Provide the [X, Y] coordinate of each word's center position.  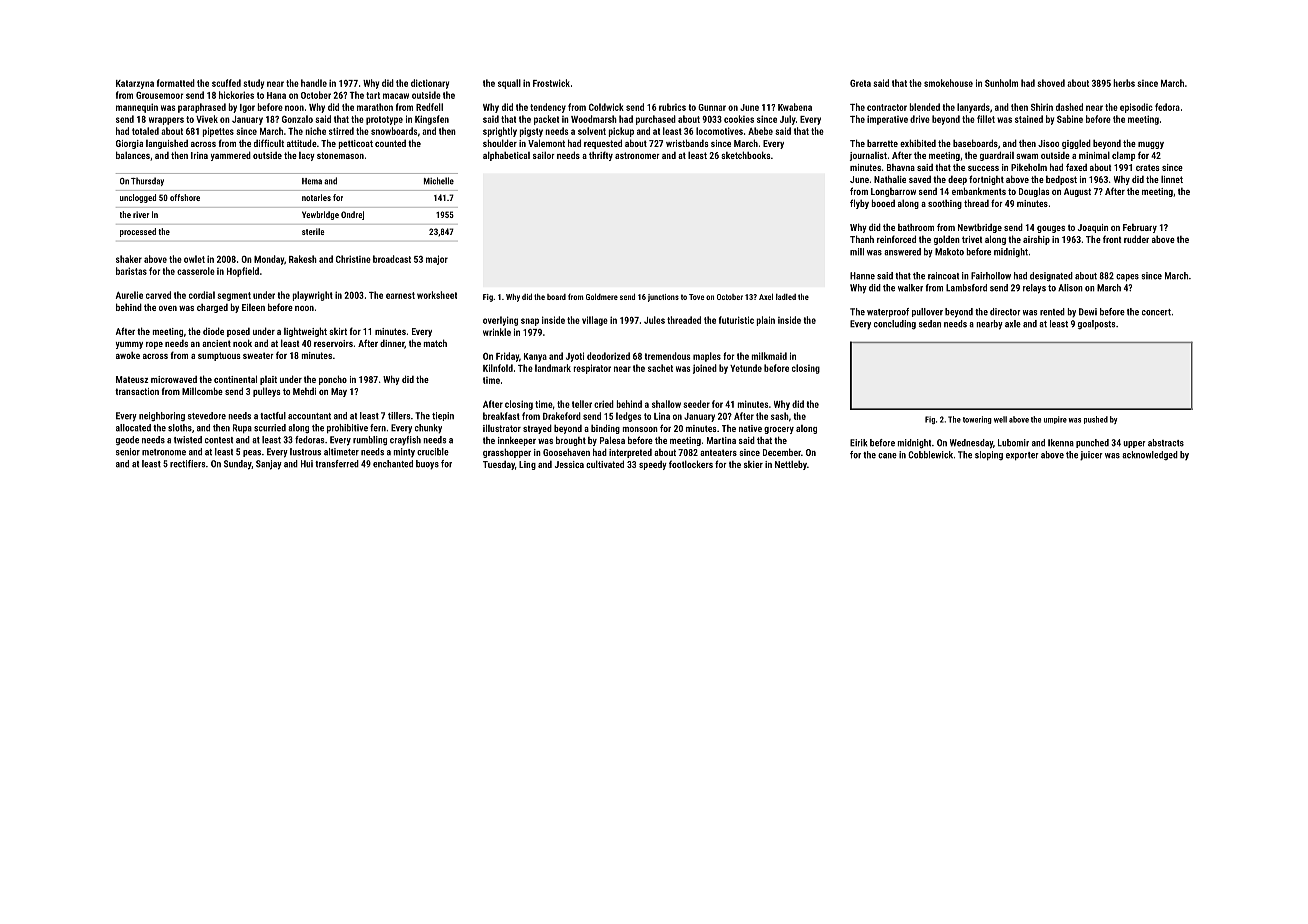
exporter [1022, 456]
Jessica [569, 464]
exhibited [918, 143]
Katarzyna [135, 84]
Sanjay [269, 465]
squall [509, 84]
